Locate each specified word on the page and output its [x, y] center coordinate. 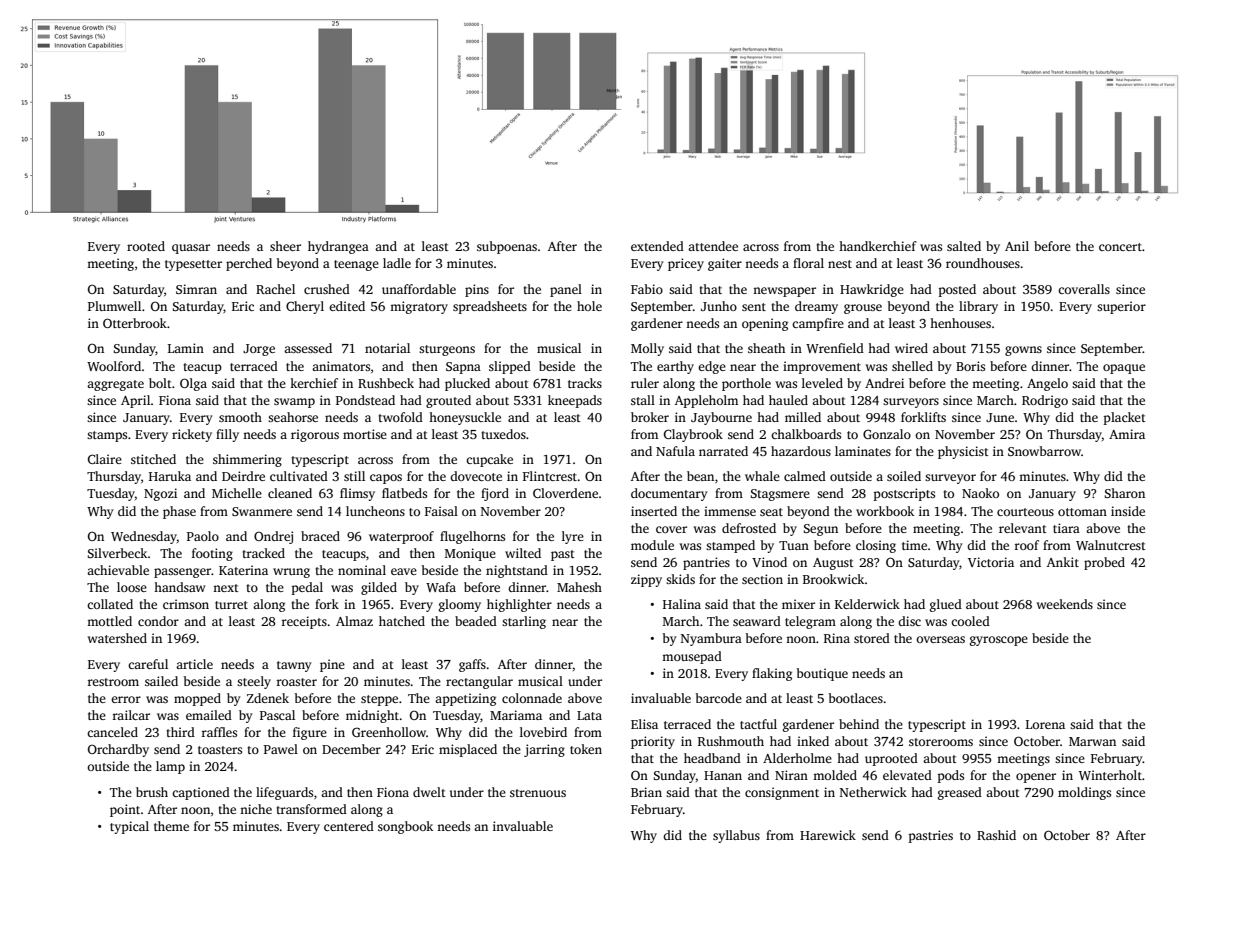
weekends [1065, 604]
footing [212, 554]
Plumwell [114, 306]
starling [524, 622]
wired [911, 348]
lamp [170, 767]
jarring [544, 750]
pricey [686, 264]
